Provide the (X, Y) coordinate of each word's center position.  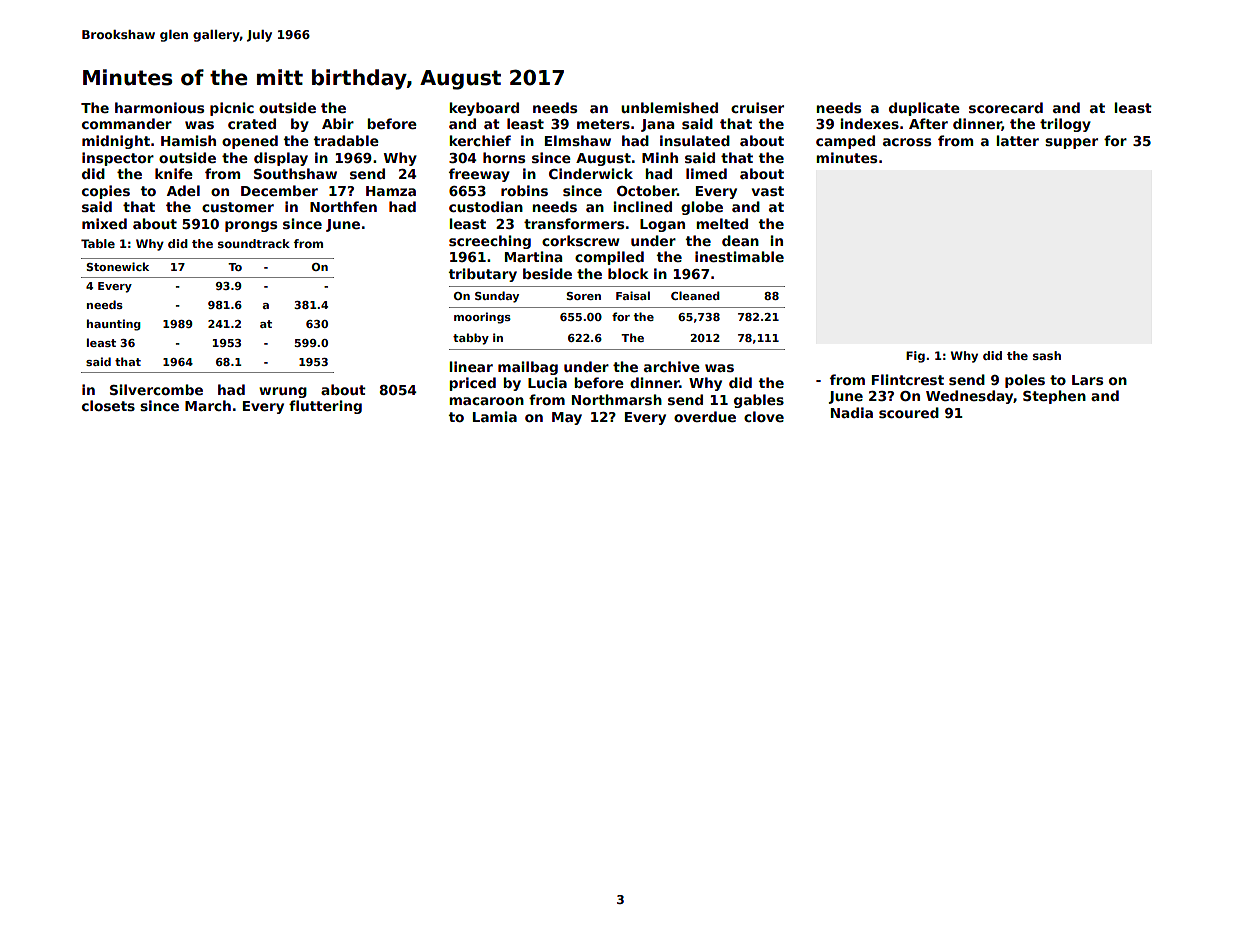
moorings (482, 318)
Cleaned (695, 295)
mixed (104, 223)
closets (108, 405)
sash (1047, 355)
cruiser (757, 107)
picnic (232, 109)
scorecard (1006, 107)
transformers (574, 223)
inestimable (739, 256)
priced (472, 384)
